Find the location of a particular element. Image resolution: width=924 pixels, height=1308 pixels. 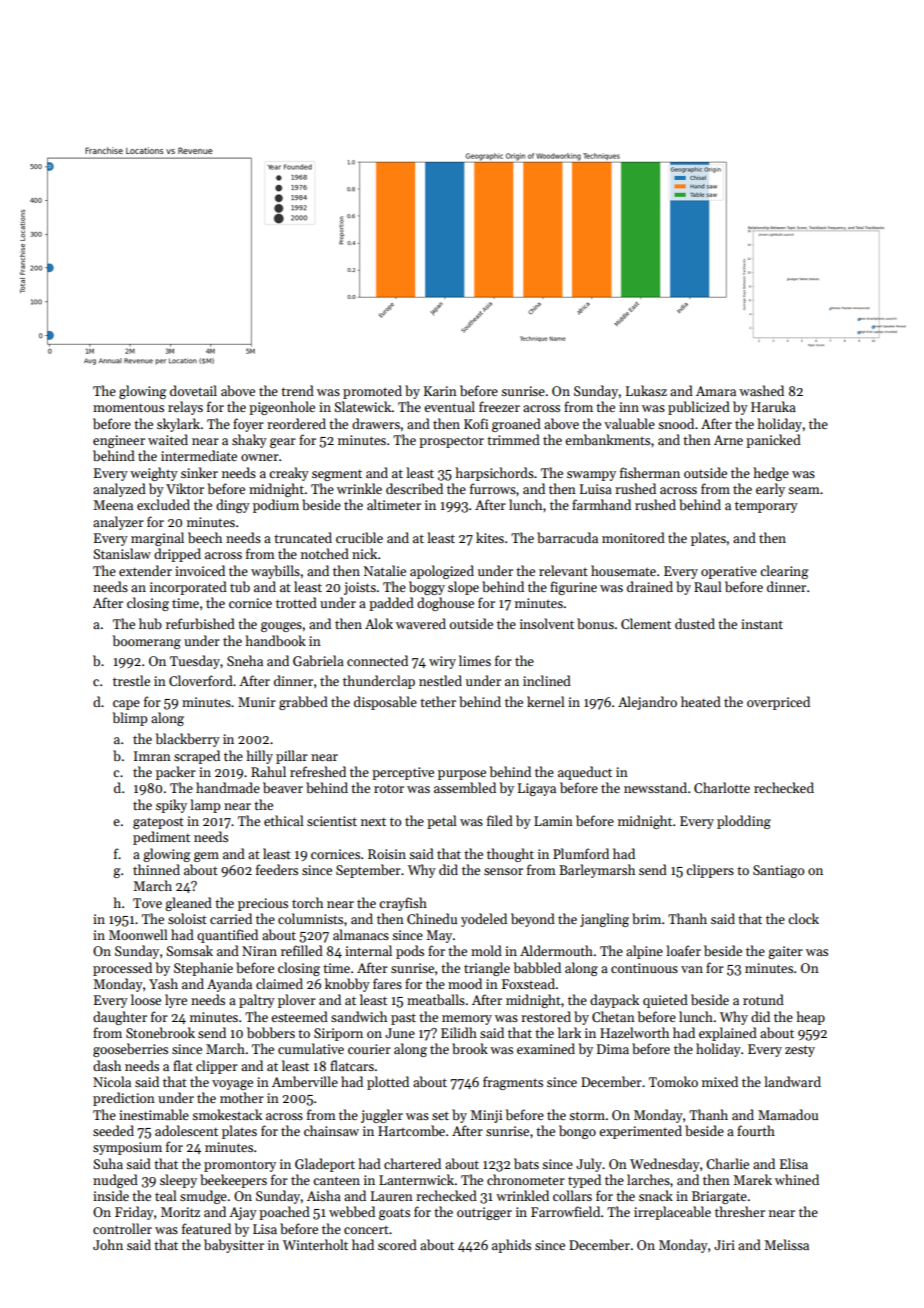

kites is located at coordinates (490, 537).
